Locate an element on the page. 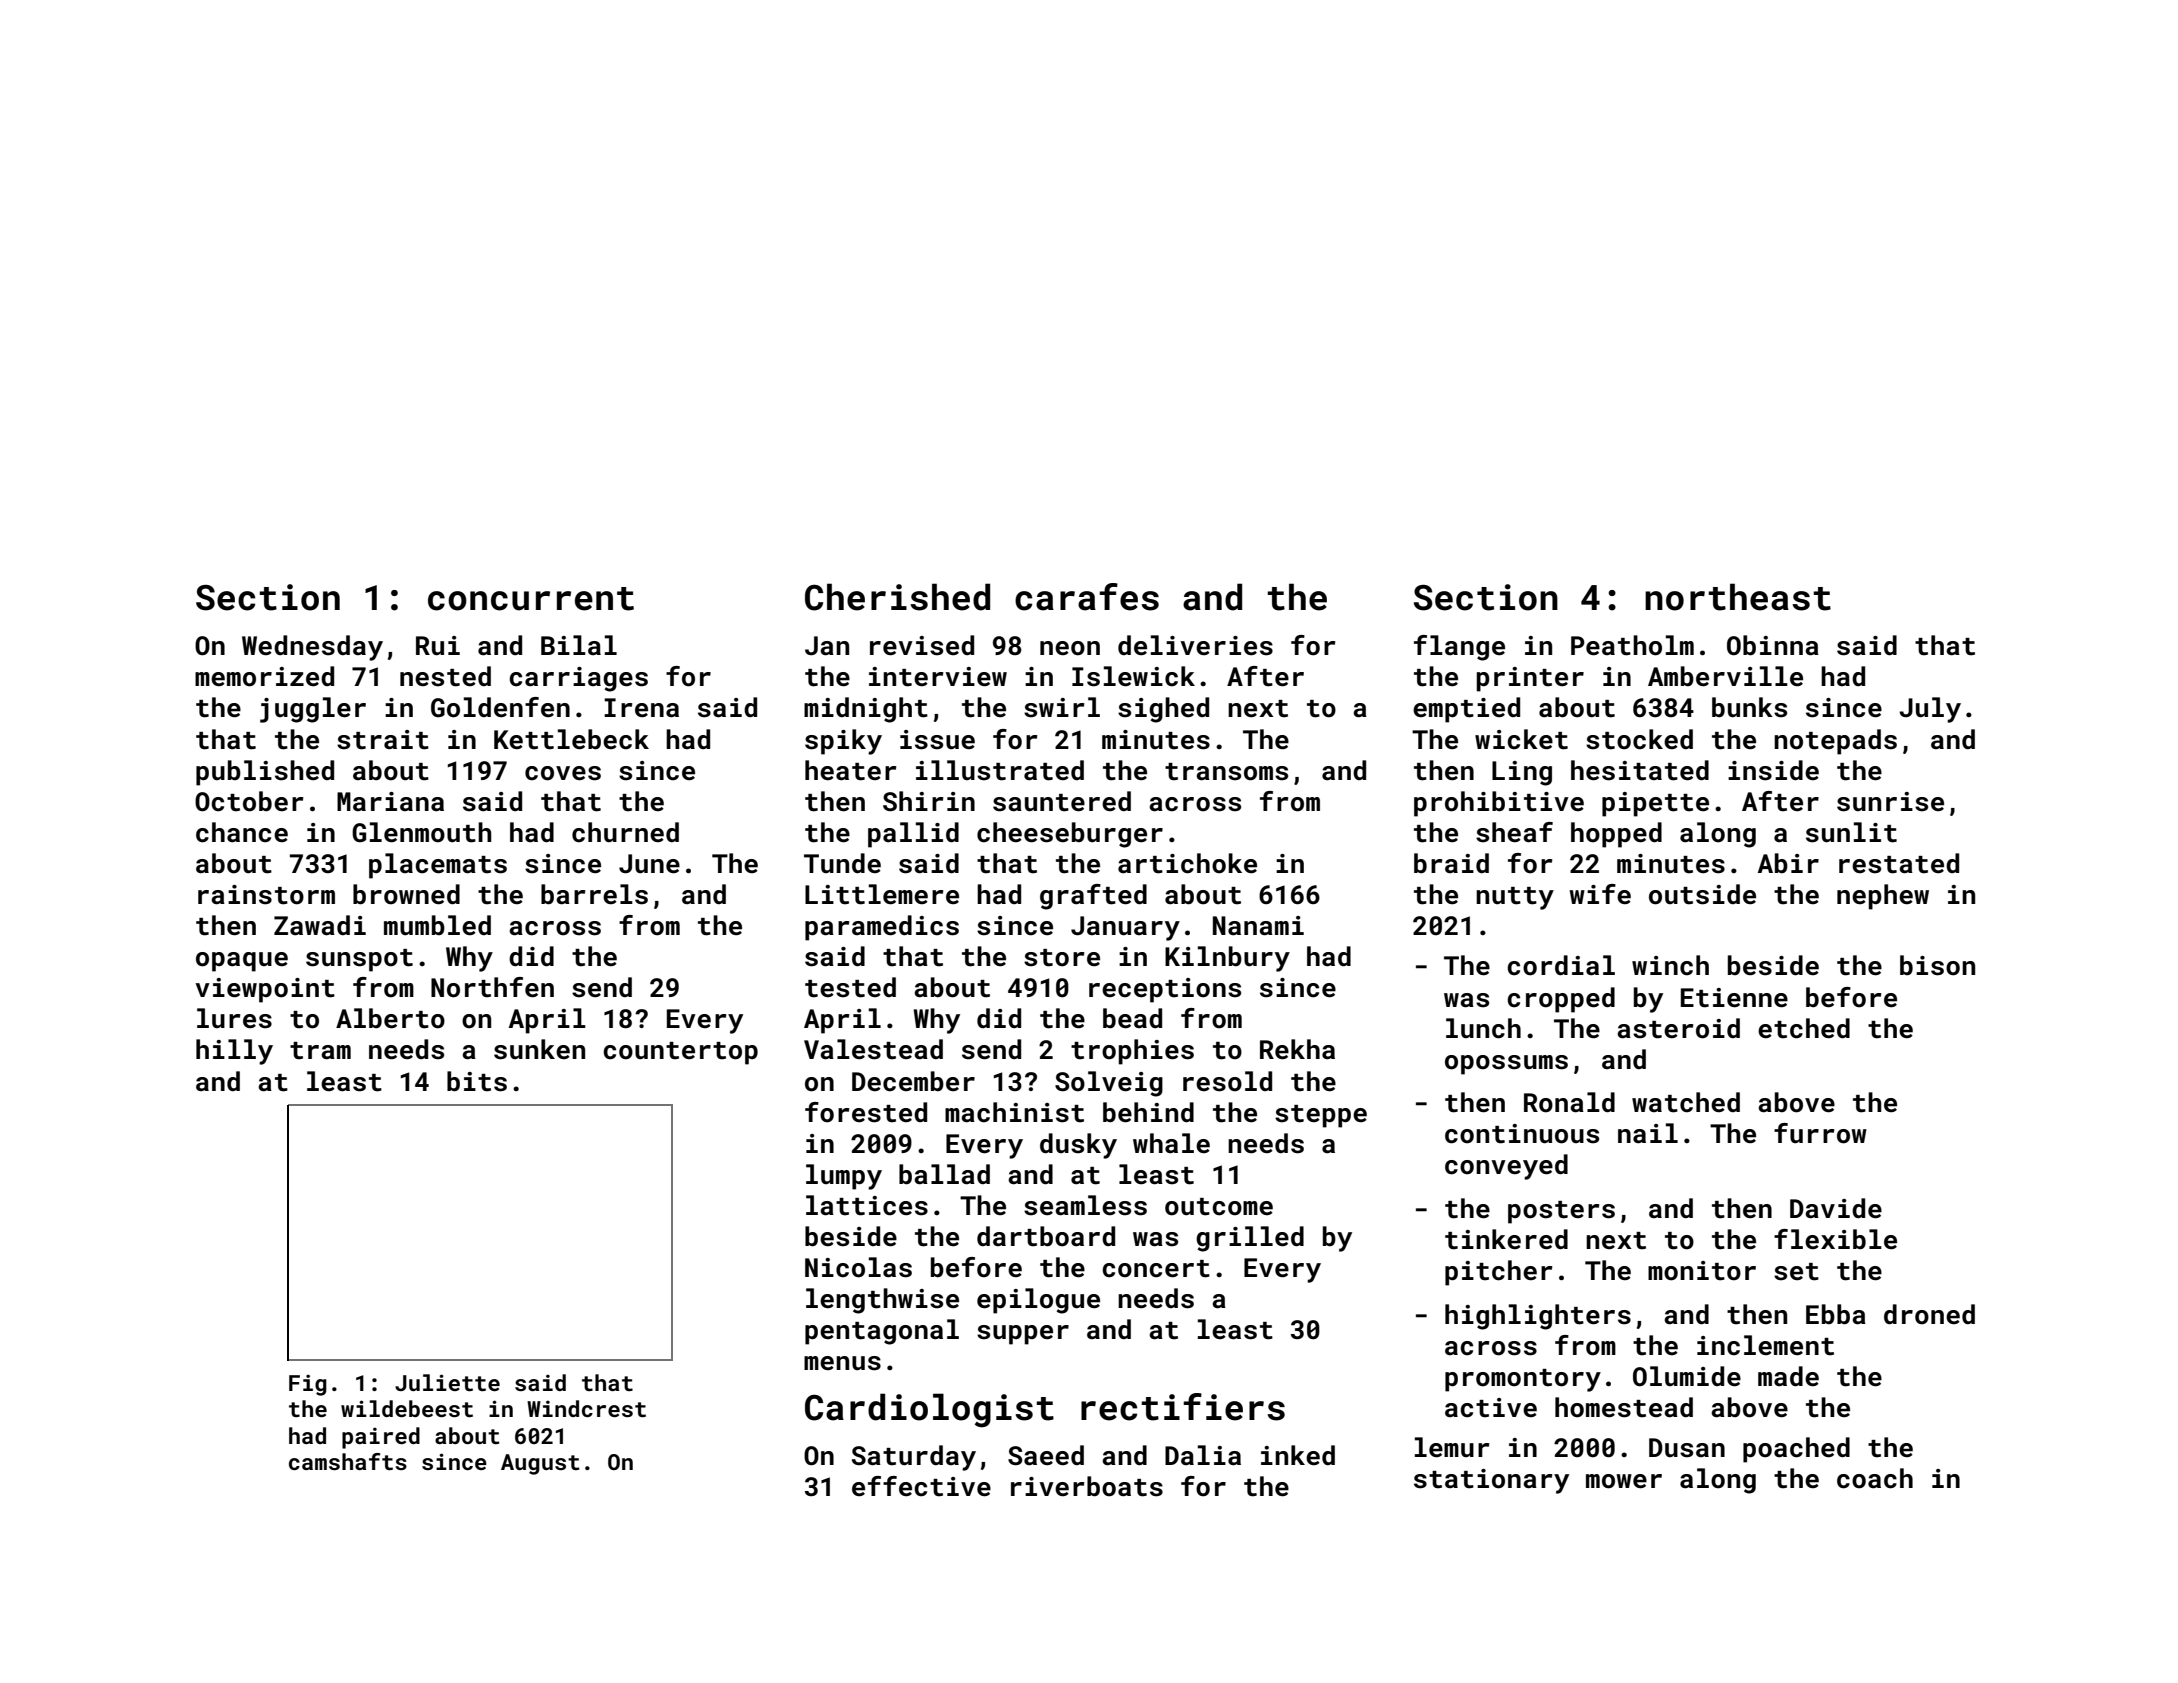  effective is located at coordinates (921, 1486).
